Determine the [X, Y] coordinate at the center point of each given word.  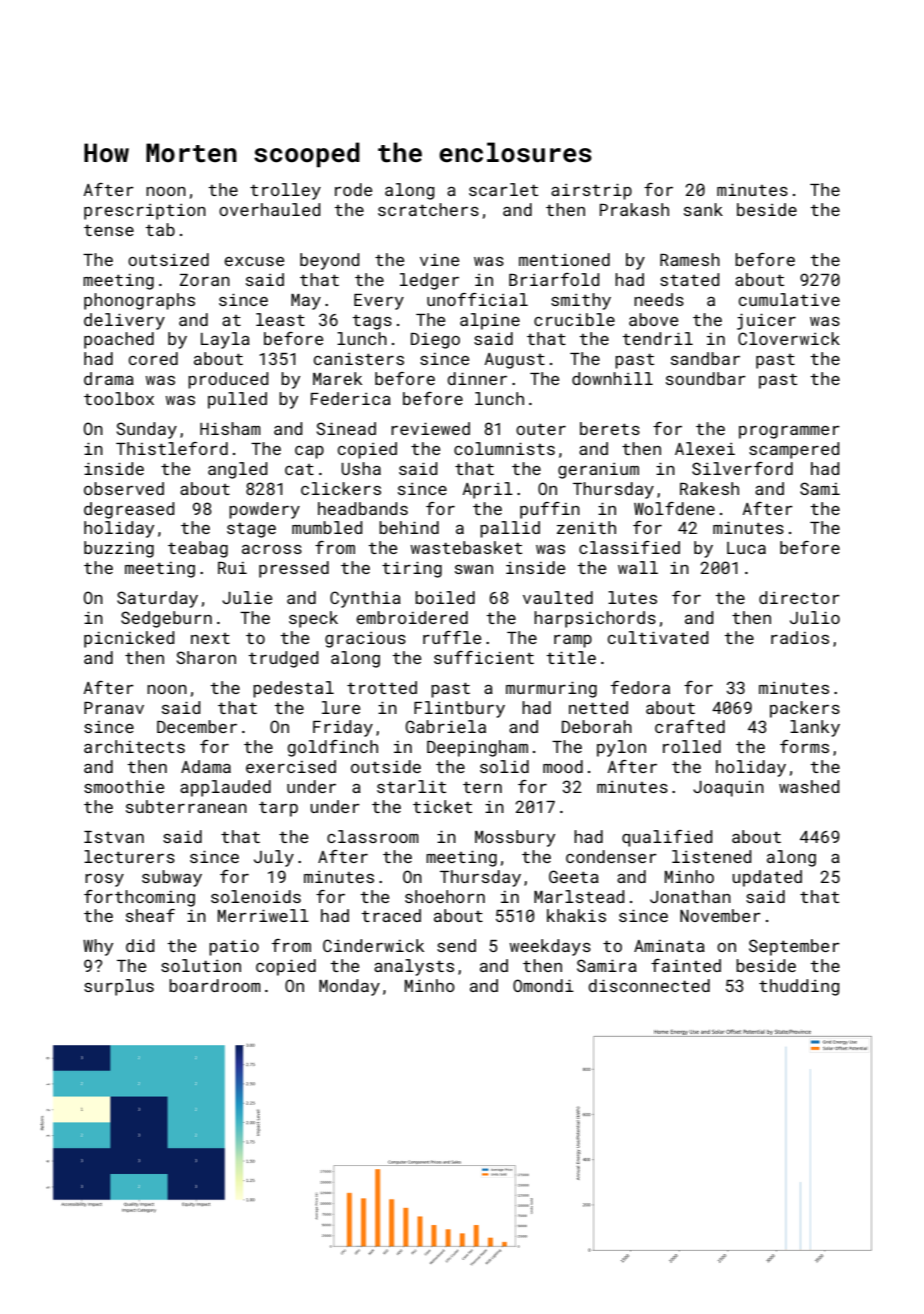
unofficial [477, 299]
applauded [225, 788]
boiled [445, 597]
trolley [285, 191]
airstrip [591, 191]
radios [800, 637]
